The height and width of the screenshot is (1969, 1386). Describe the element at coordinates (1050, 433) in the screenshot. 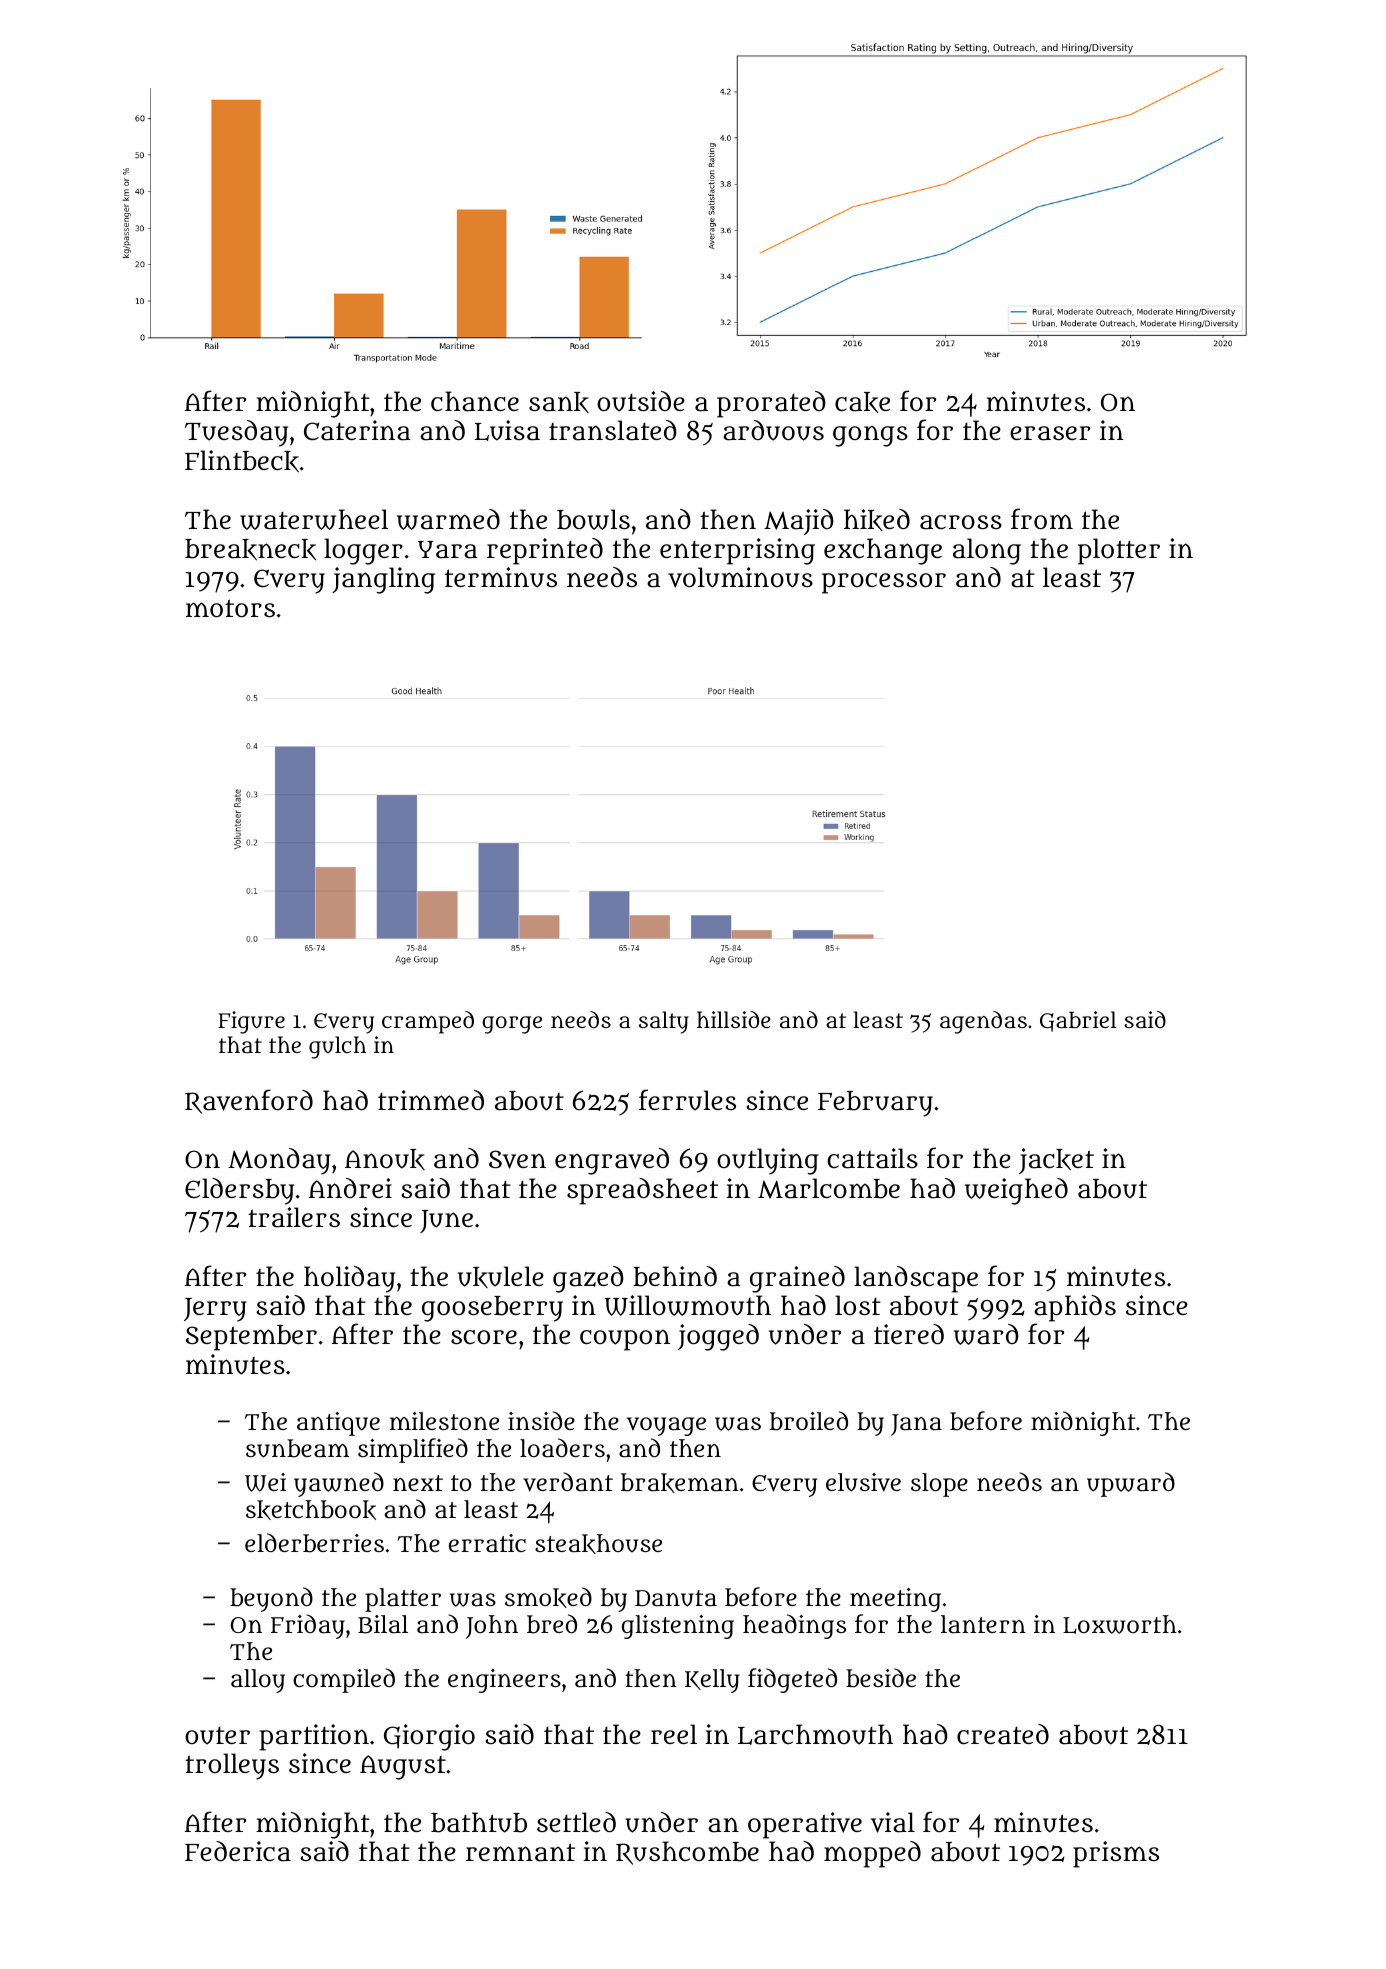

I see `eraser` at that location.
